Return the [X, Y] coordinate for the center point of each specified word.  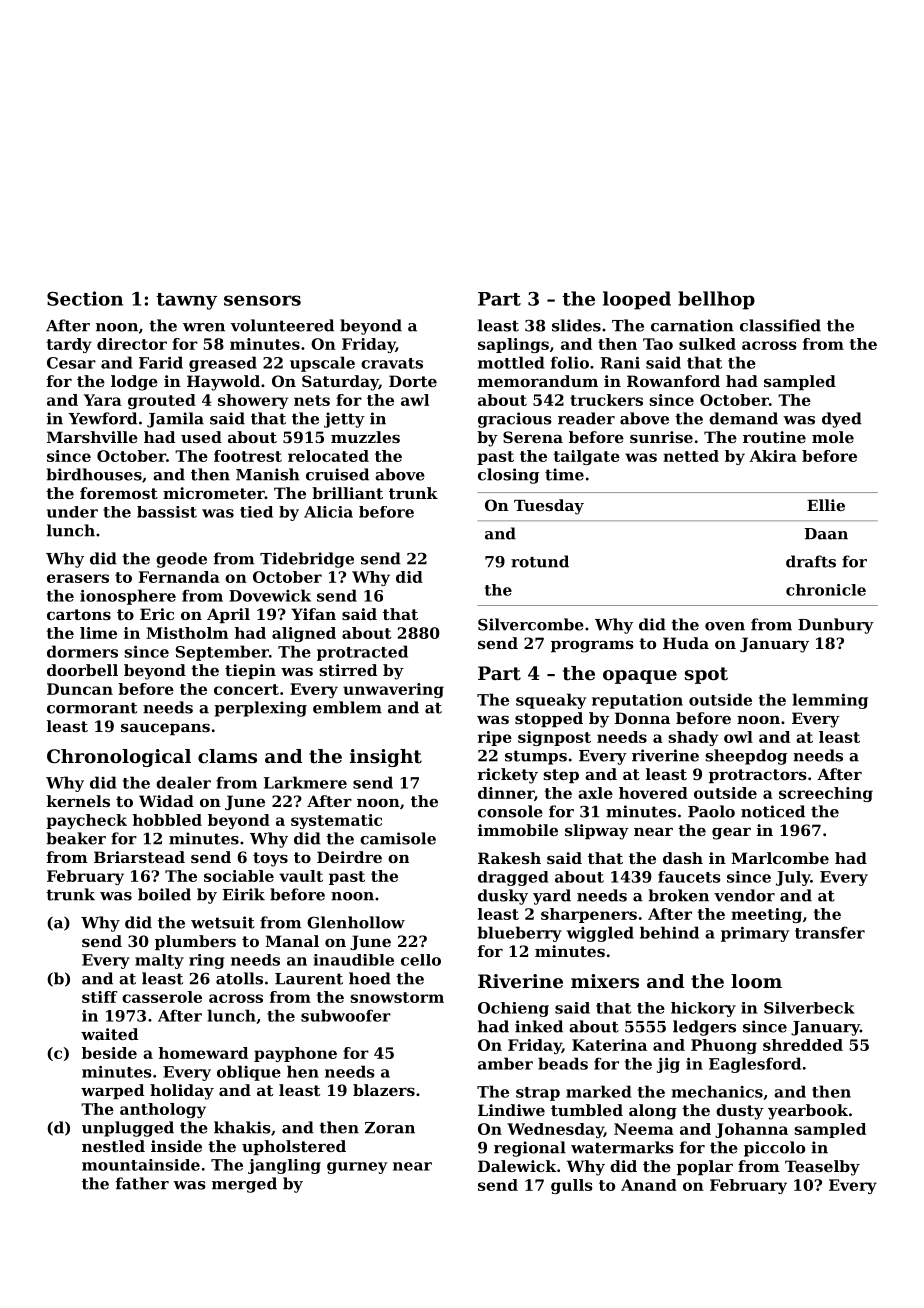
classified [780, 325]
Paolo [711, 811]
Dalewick [517, 1166]
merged [244, 1185]
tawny [186, 301]
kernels [78, 801]
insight [386, 758]
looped [637, 300]
